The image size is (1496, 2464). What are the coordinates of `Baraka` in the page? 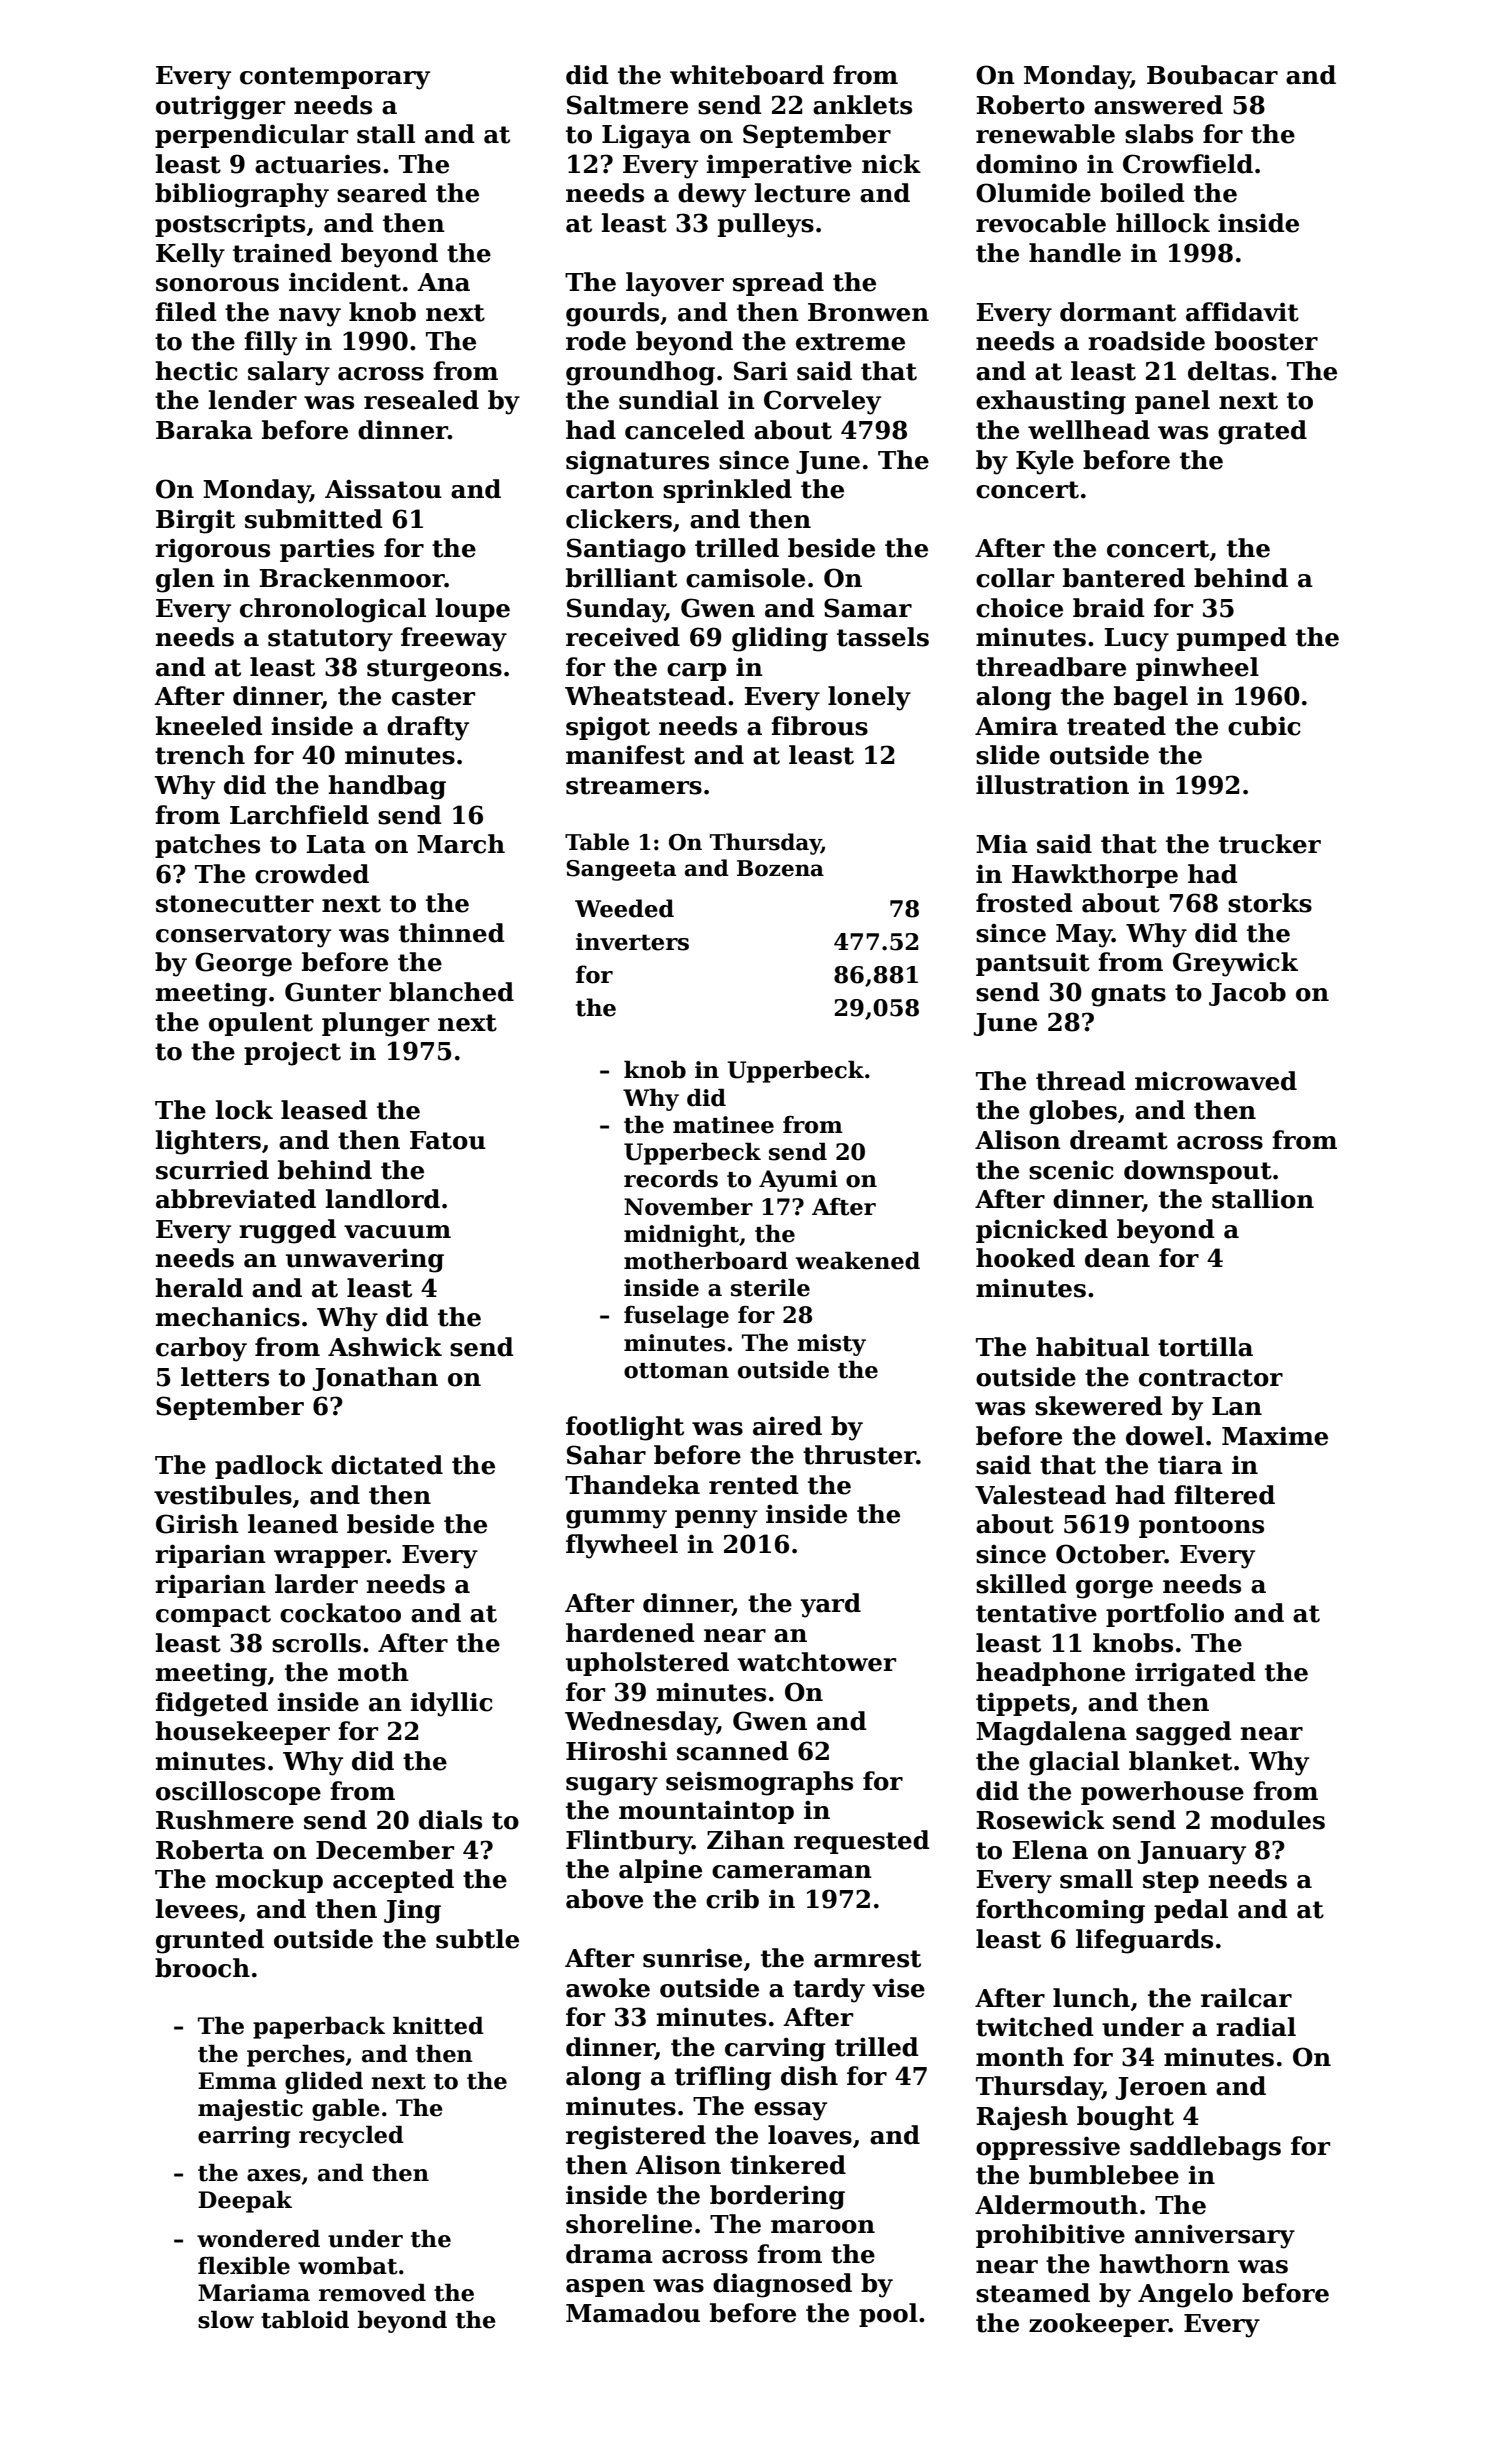 It's located at (204, 430).
